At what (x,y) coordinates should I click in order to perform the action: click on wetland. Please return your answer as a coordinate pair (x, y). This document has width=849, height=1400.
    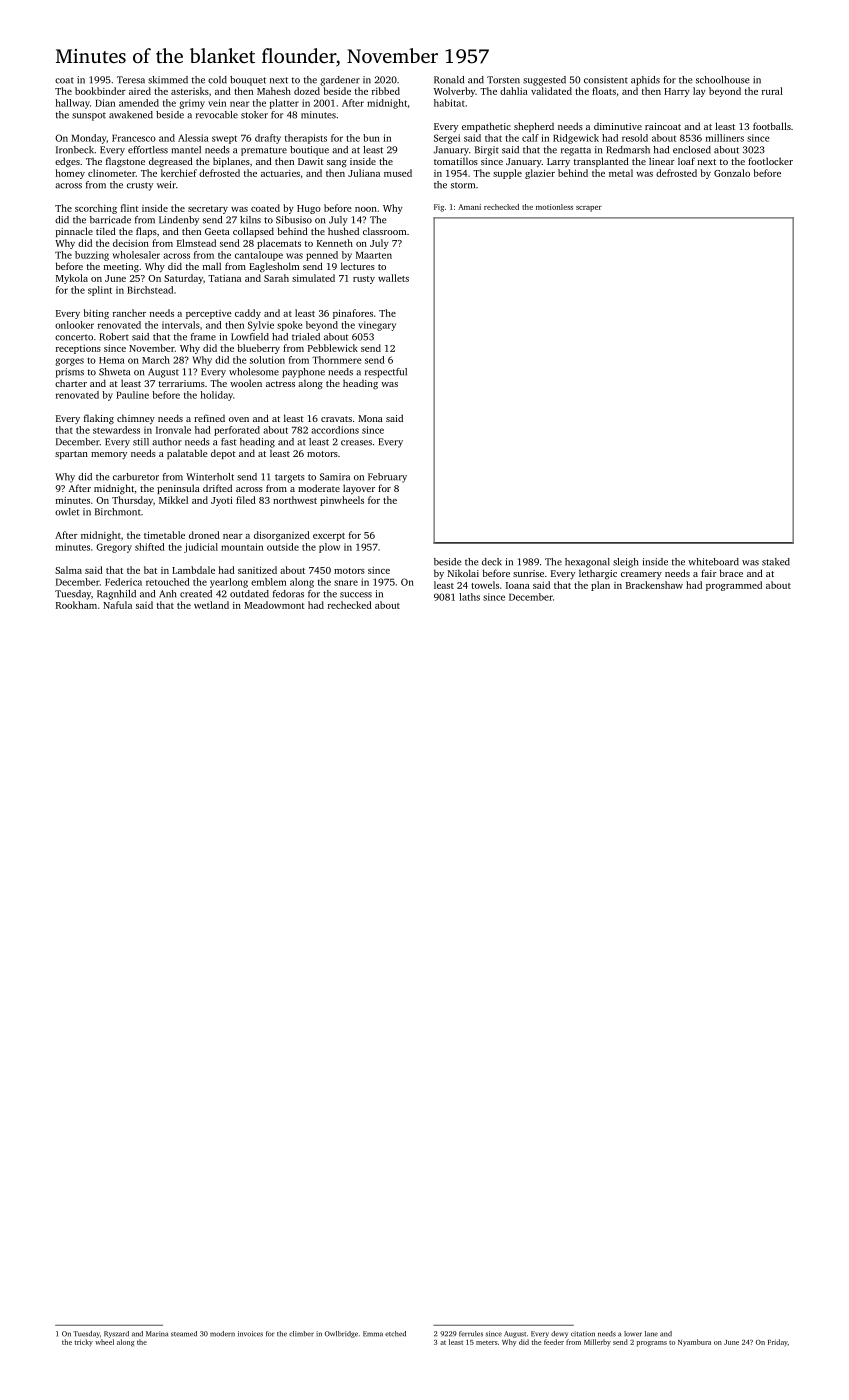
    Looking at the image, I should click on (211, 605).
